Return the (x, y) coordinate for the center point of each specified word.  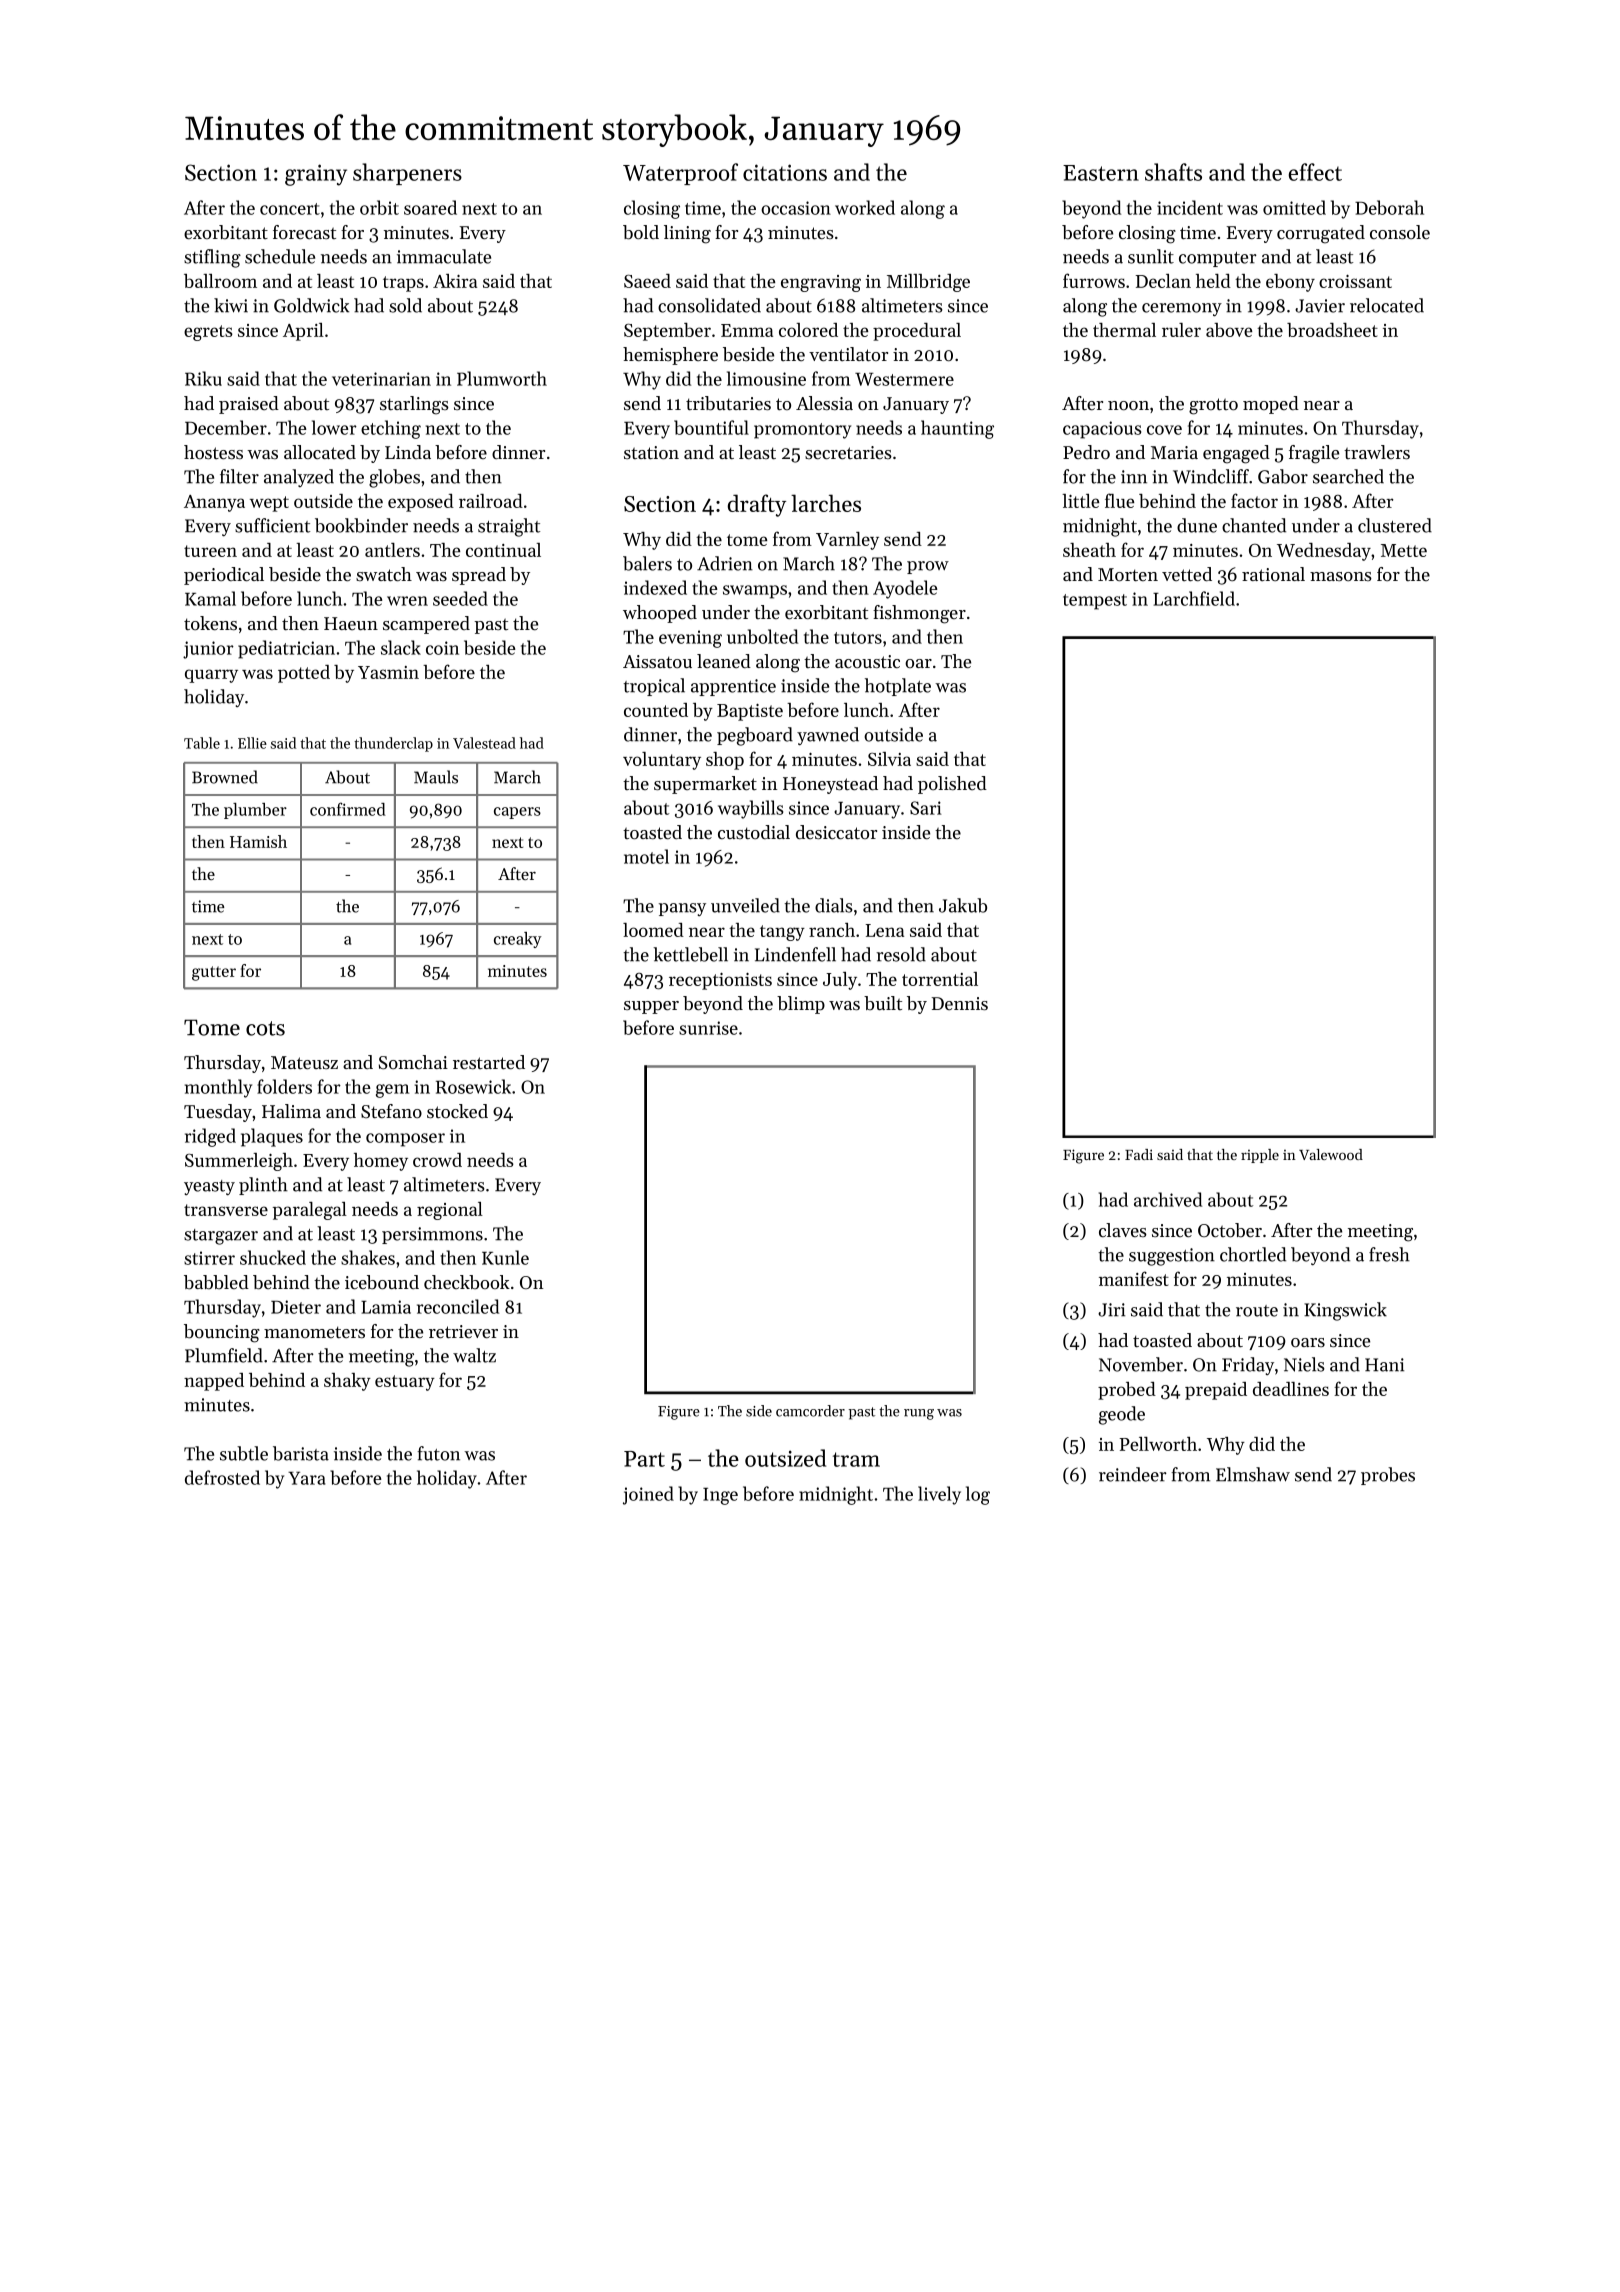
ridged (210, 1137)
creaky (518, 940)
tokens (210, 623)
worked (865, 207)
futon (438, 1453)
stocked (457, 1111)
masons (1341, 576)
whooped (660, 614)
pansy (682, 909)
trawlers (1377, 452)
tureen (210, 551)
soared (430, 207)
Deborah (1389, 207)
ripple (1260, 1156)
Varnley (847, 541)
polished (952, 785)
